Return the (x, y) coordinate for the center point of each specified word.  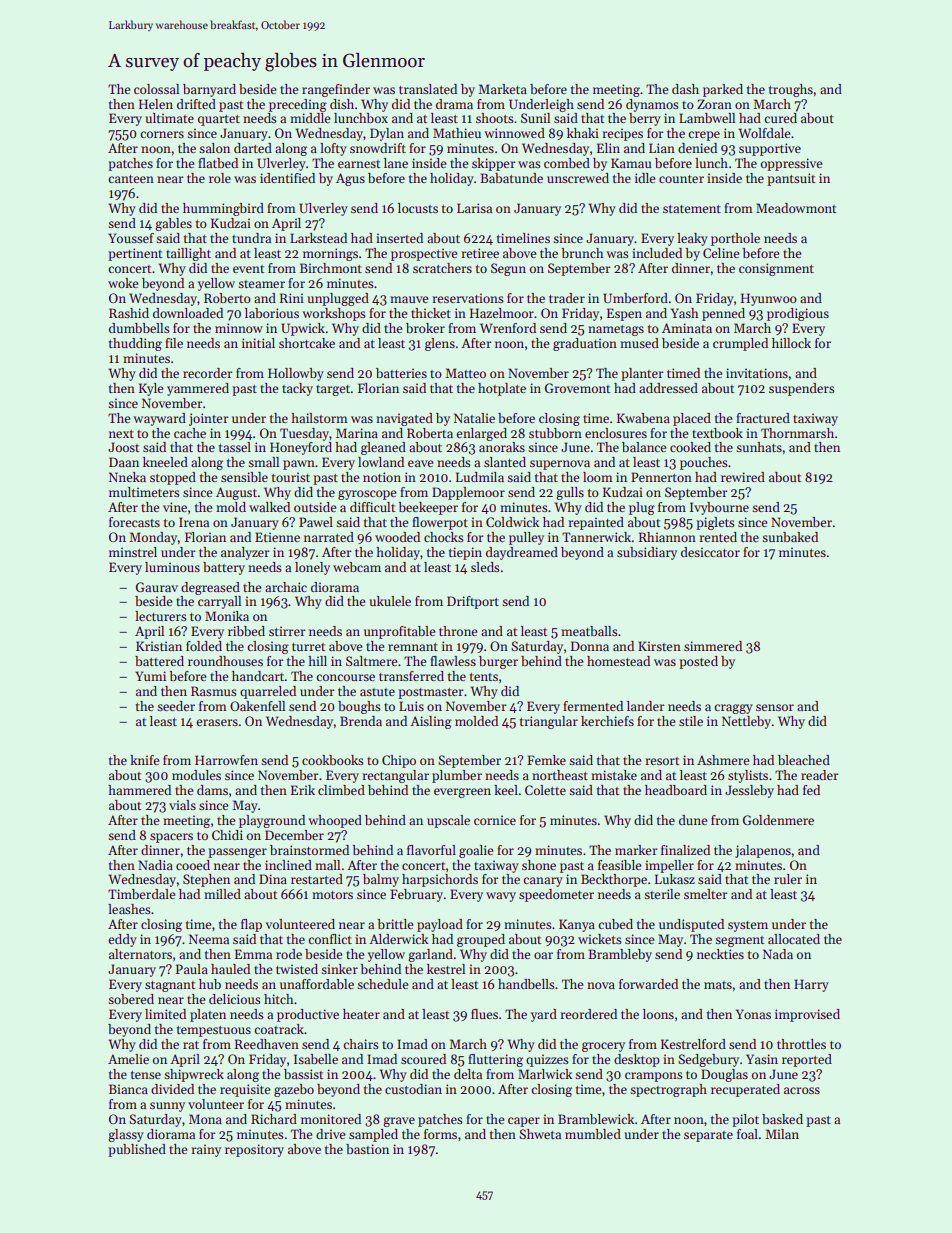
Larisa (474, 208)
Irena (194, 522)
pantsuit (791, 179)
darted (253, 148)
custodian (413, 1089)
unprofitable (399, 632)
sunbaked (790, 537)
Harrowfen (226, 760)
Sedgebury (708, 1060)
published (137, 1150)
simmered (713, 646)
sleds (485, 567)
